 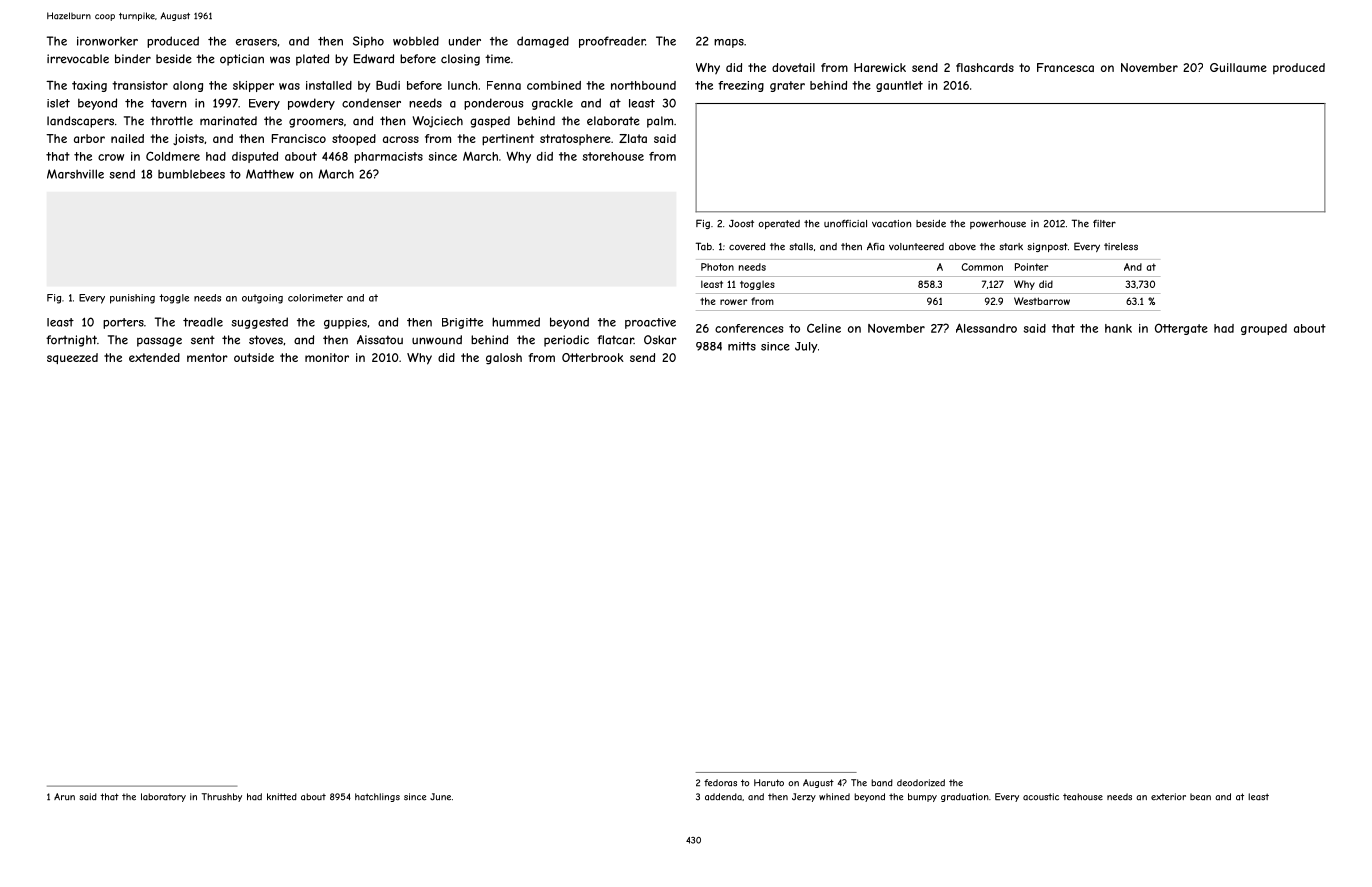 What do you see at coordinates (256, 42) in the screenshot?
I see `erasers` at bounding box center [256, 42].
